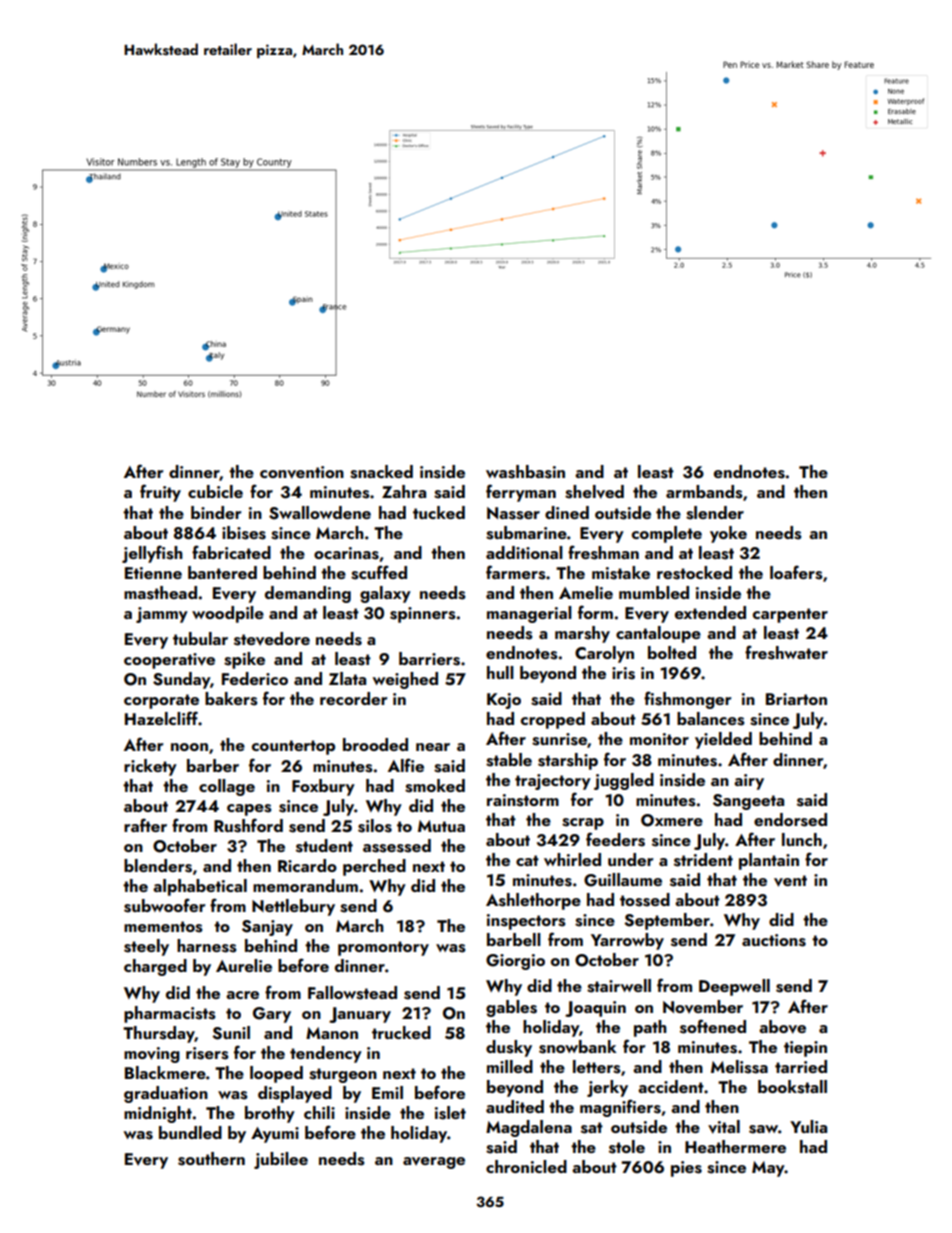 The width and height of the document is (952, 1233). Describe the element at coordinates (704, 492) in the document. I see `armbands` at that location.
